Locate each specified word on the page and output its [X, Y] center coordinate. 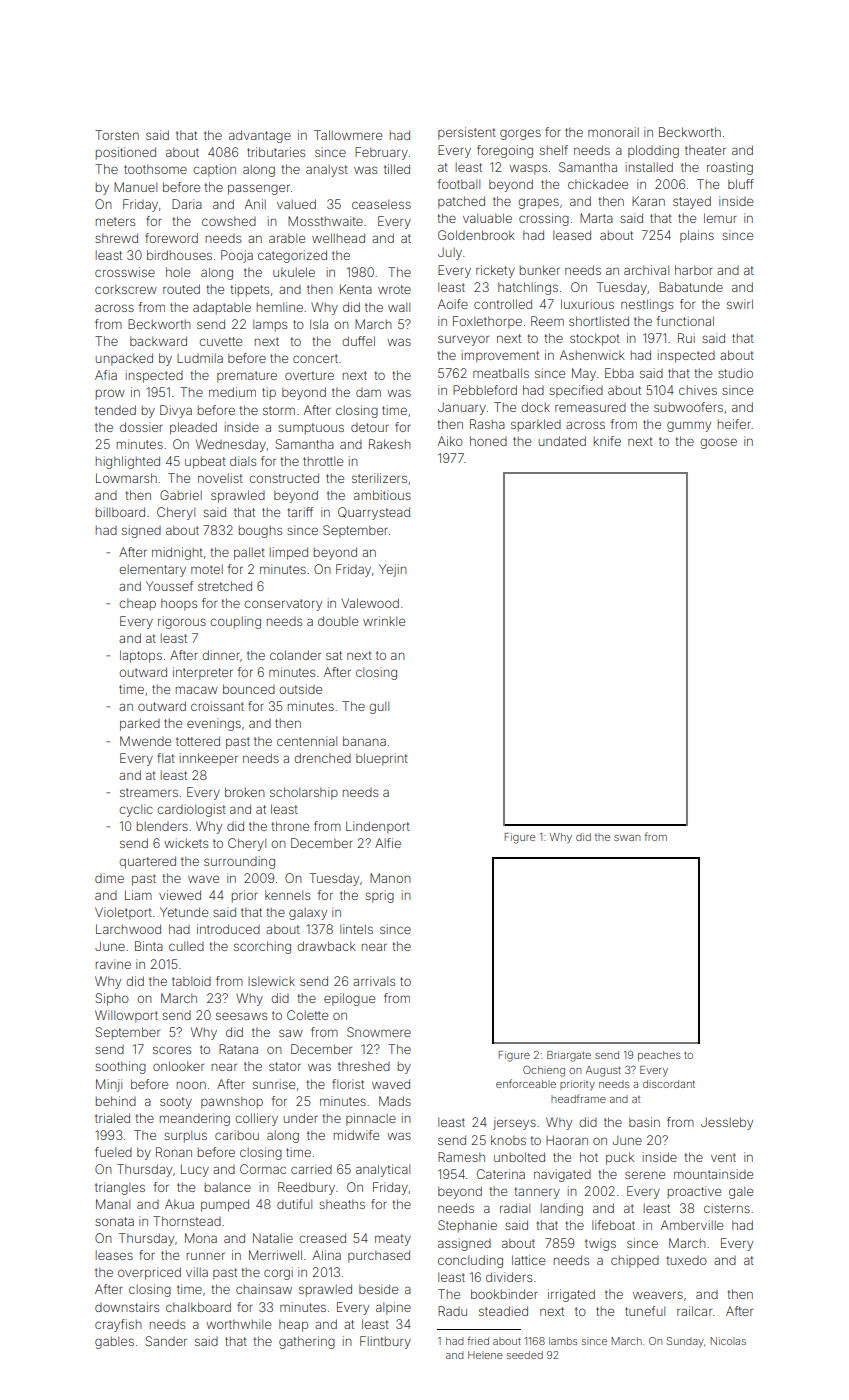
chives [698, 390]
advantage [260, 136]
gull [379, 707]
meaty [393, 1240]
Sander [166, 1341]
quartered [147, 862]
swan [627, 838]
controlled [503, 304]
